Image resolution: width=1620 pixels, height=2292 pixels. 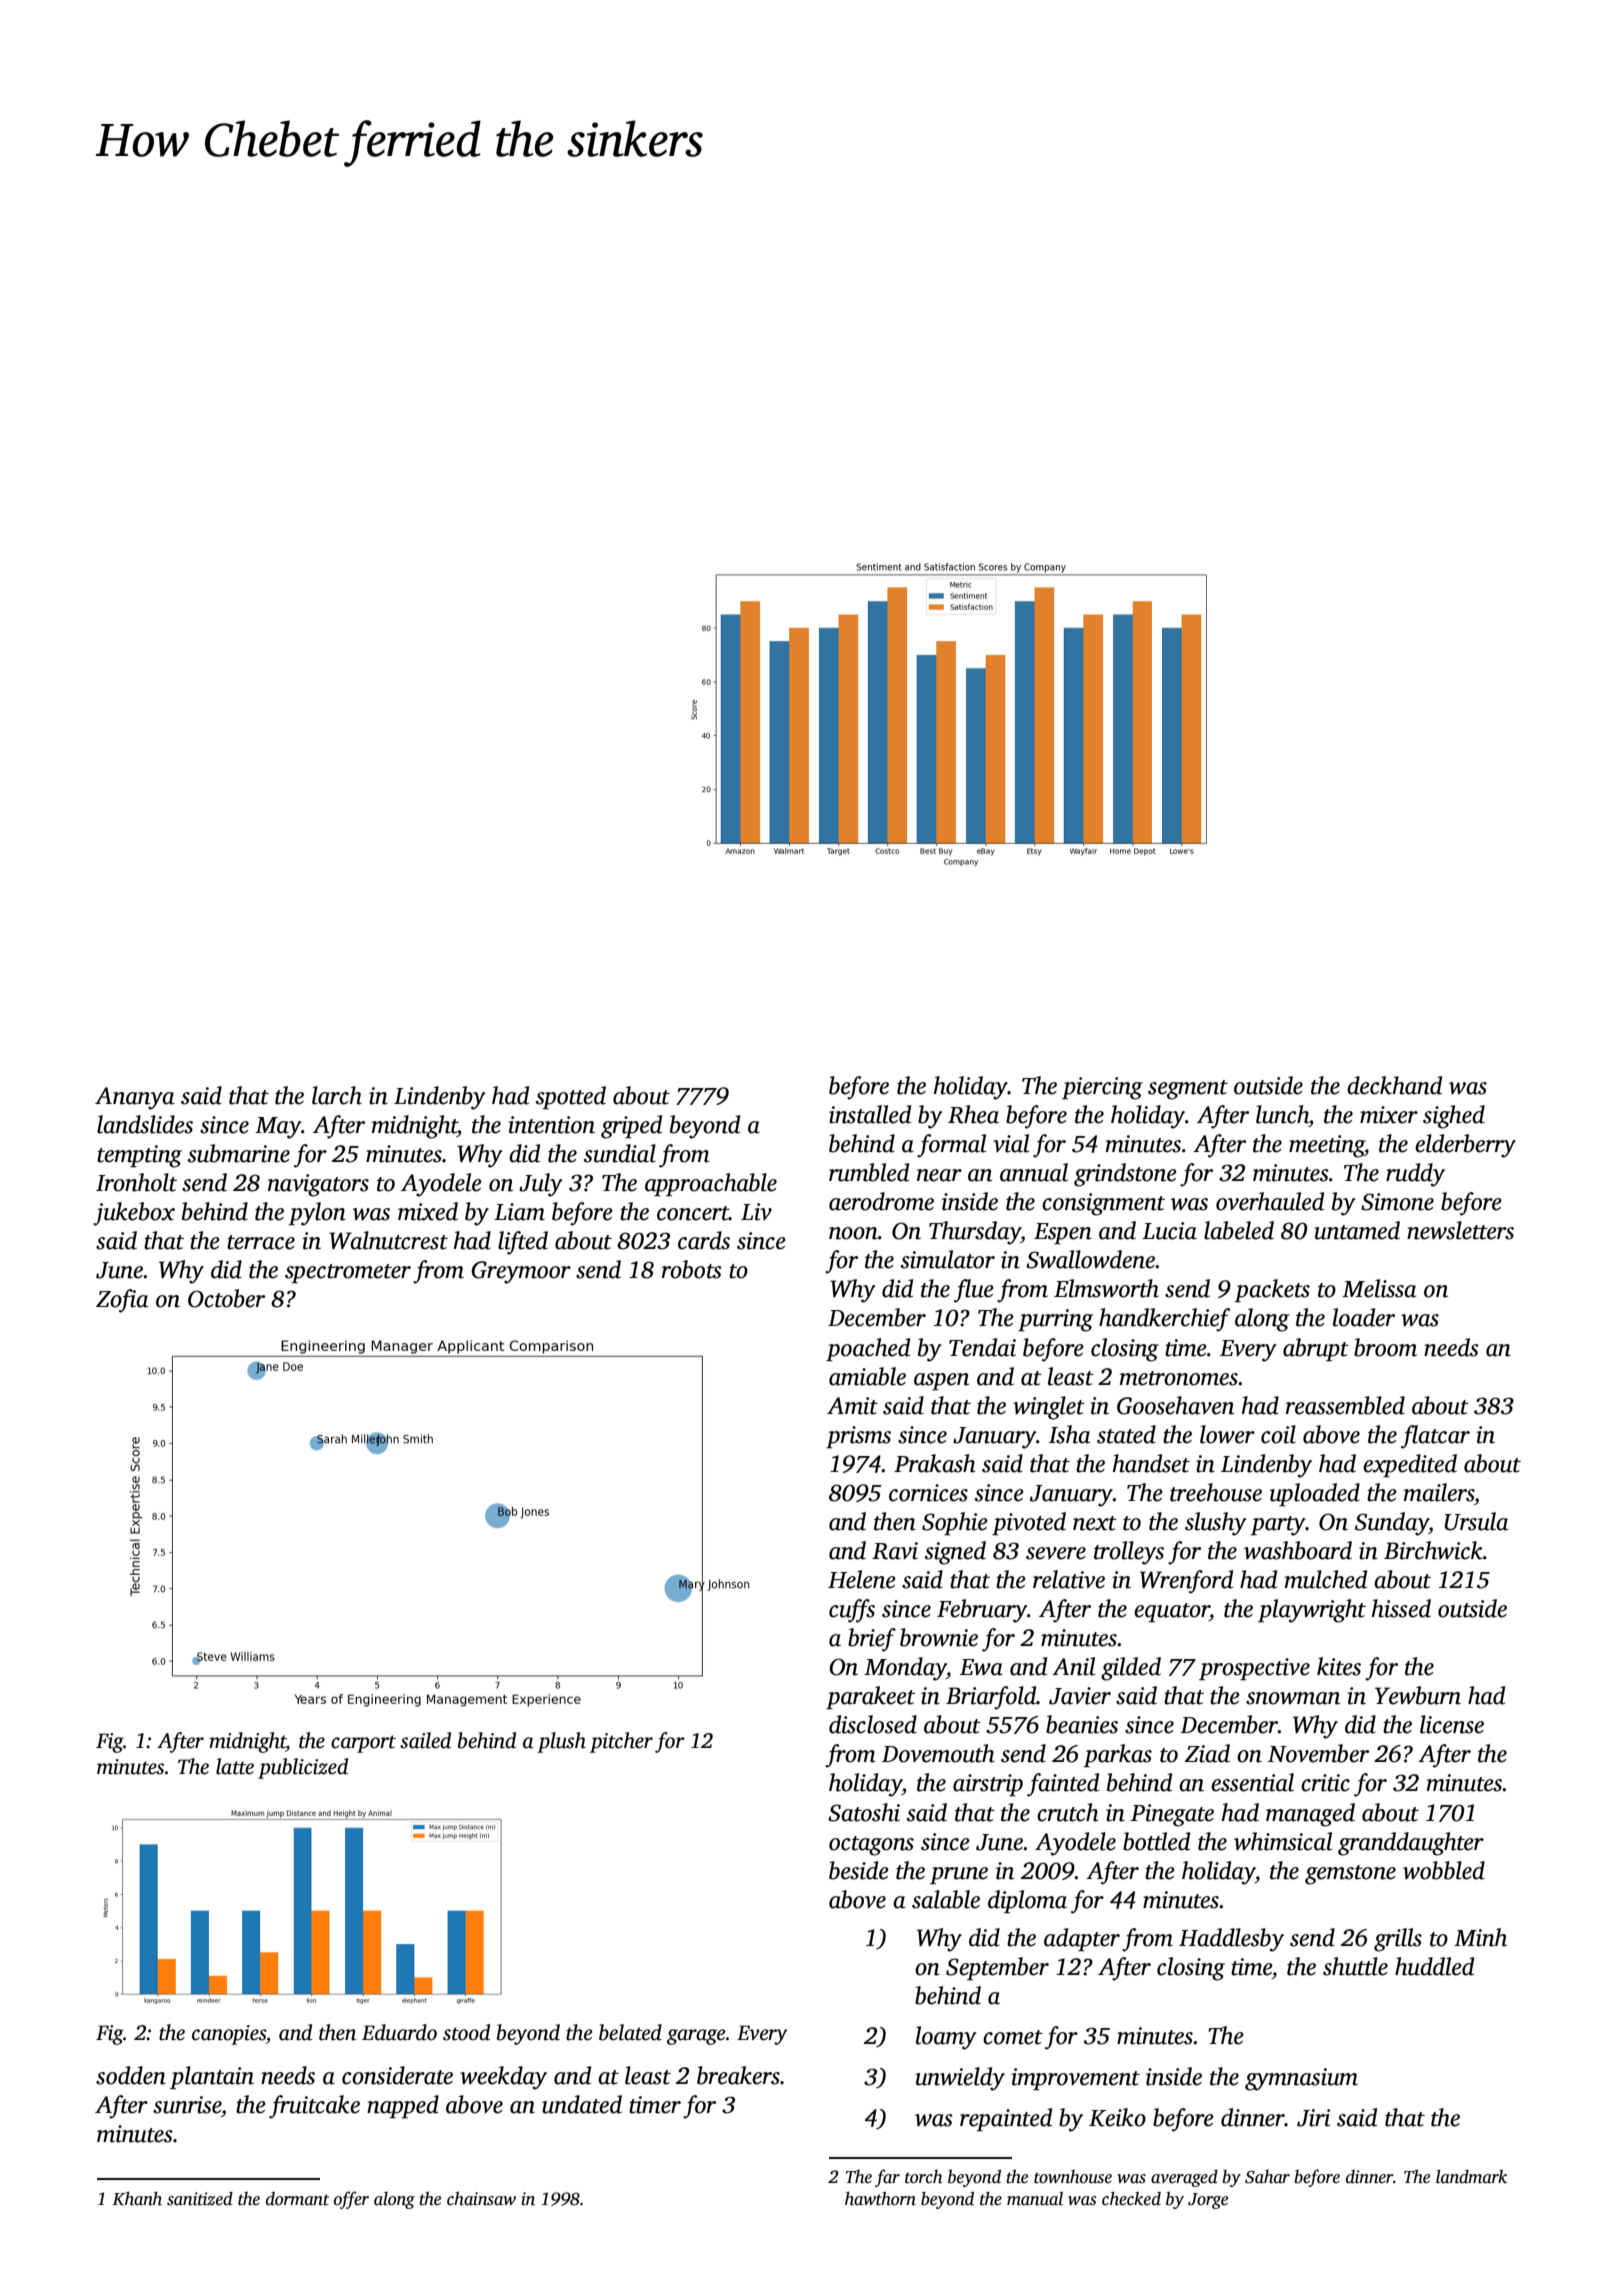 What do you see at coordinates (351, 2200) in the screenshot?
I see `offer` at bounding box center [351, 2200].
